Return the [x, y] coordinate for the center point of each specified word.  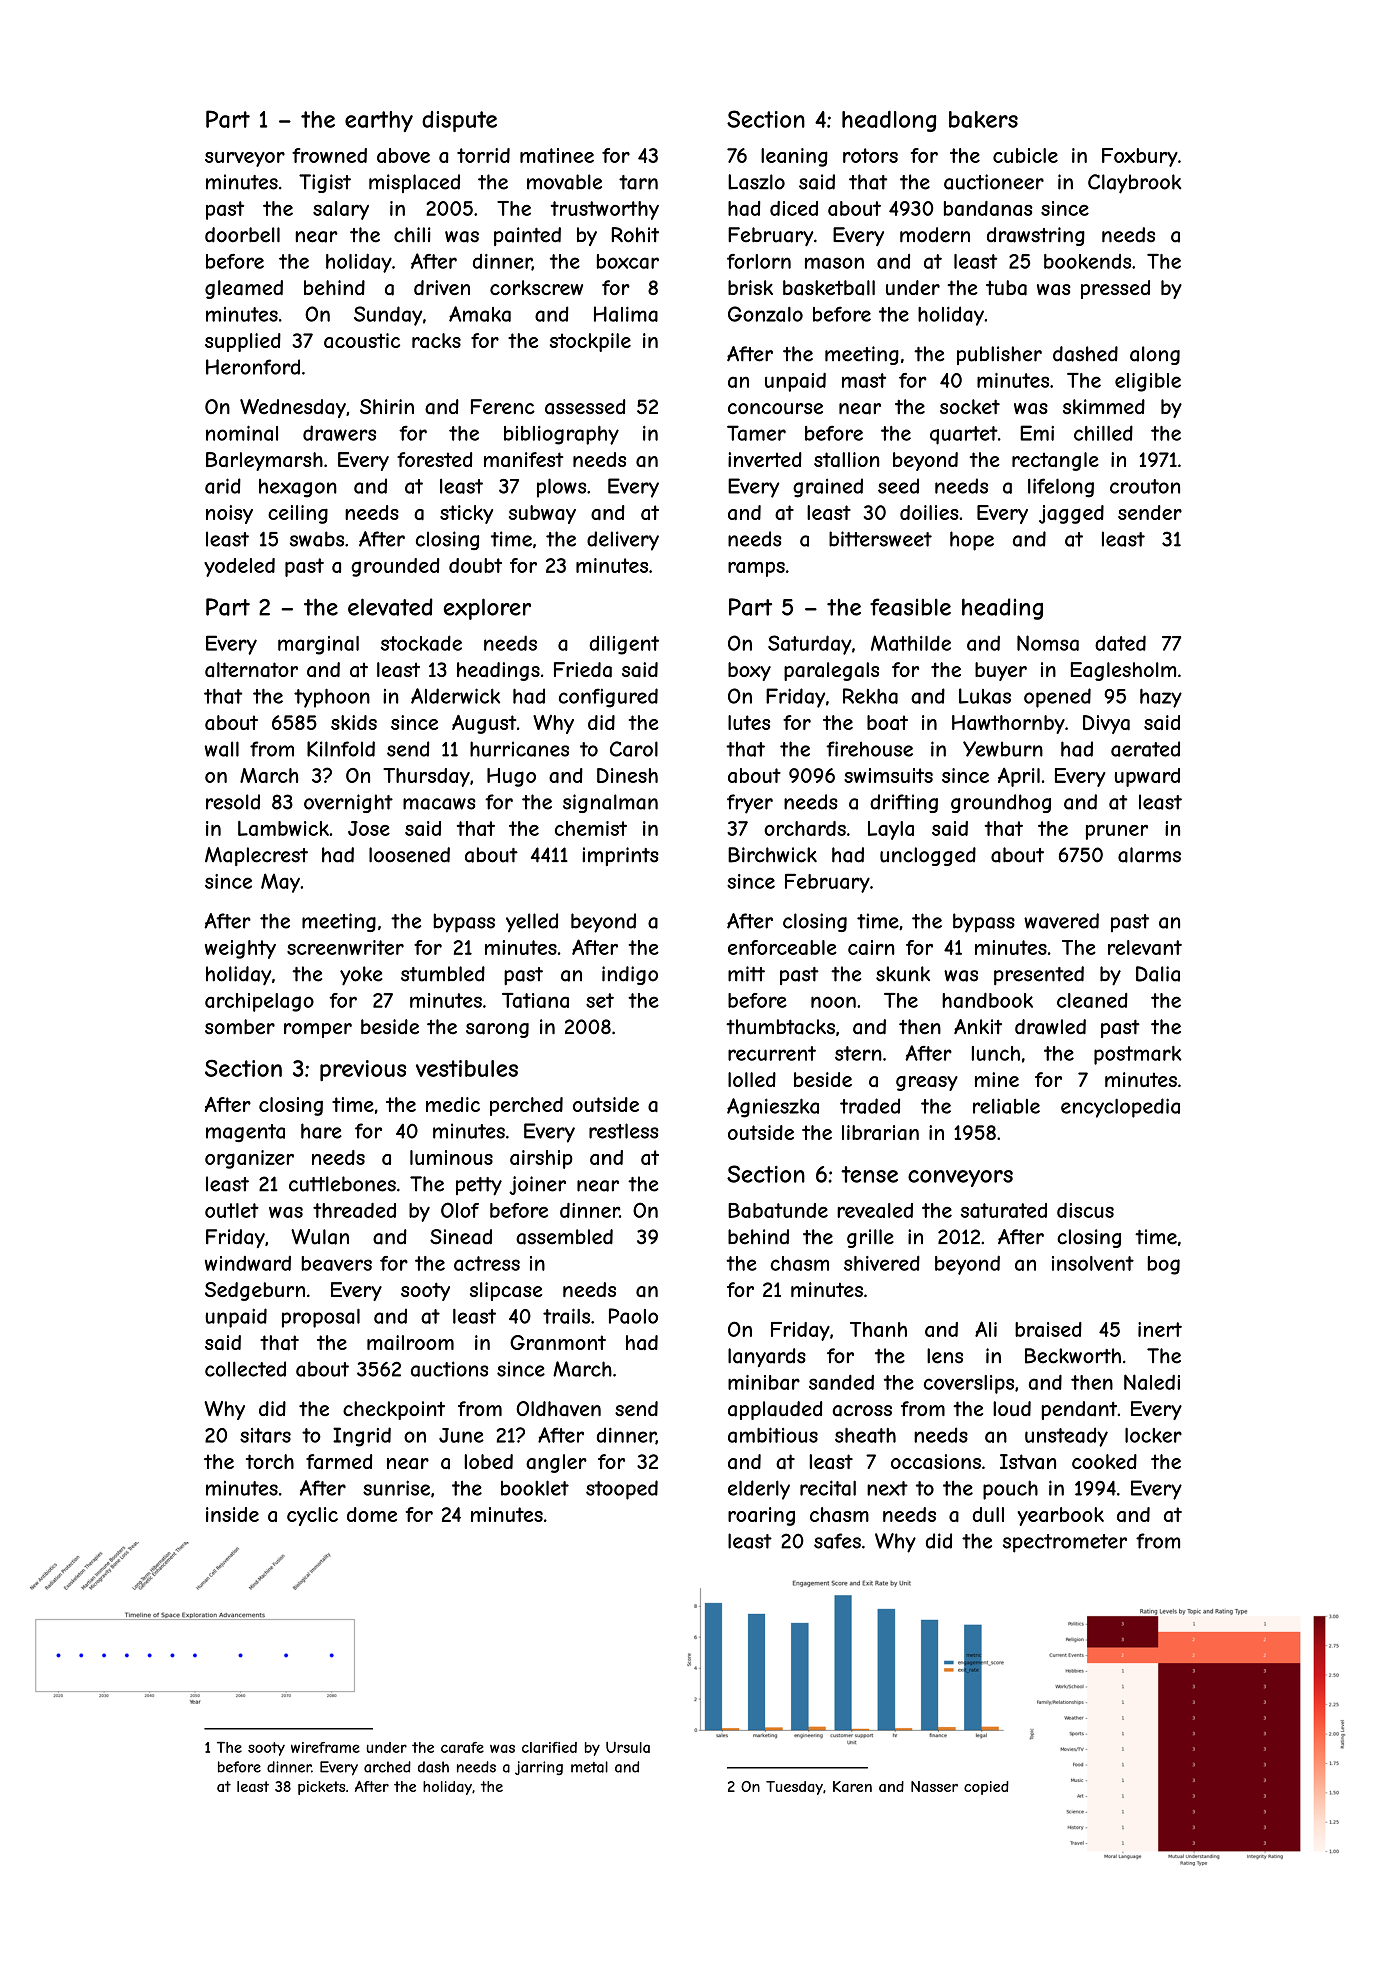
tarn [638, 182]
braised [1048, 1329]
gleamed [244, 289]
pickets [321, 1788]
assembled [564, 1237]
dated [1120, 643]
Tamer [756, 433]
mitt [746, 974]
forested [435, 459]
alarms [1149, 855]
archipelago [259, 1002]
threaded [354, 1210]
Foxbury [1140, 157]
